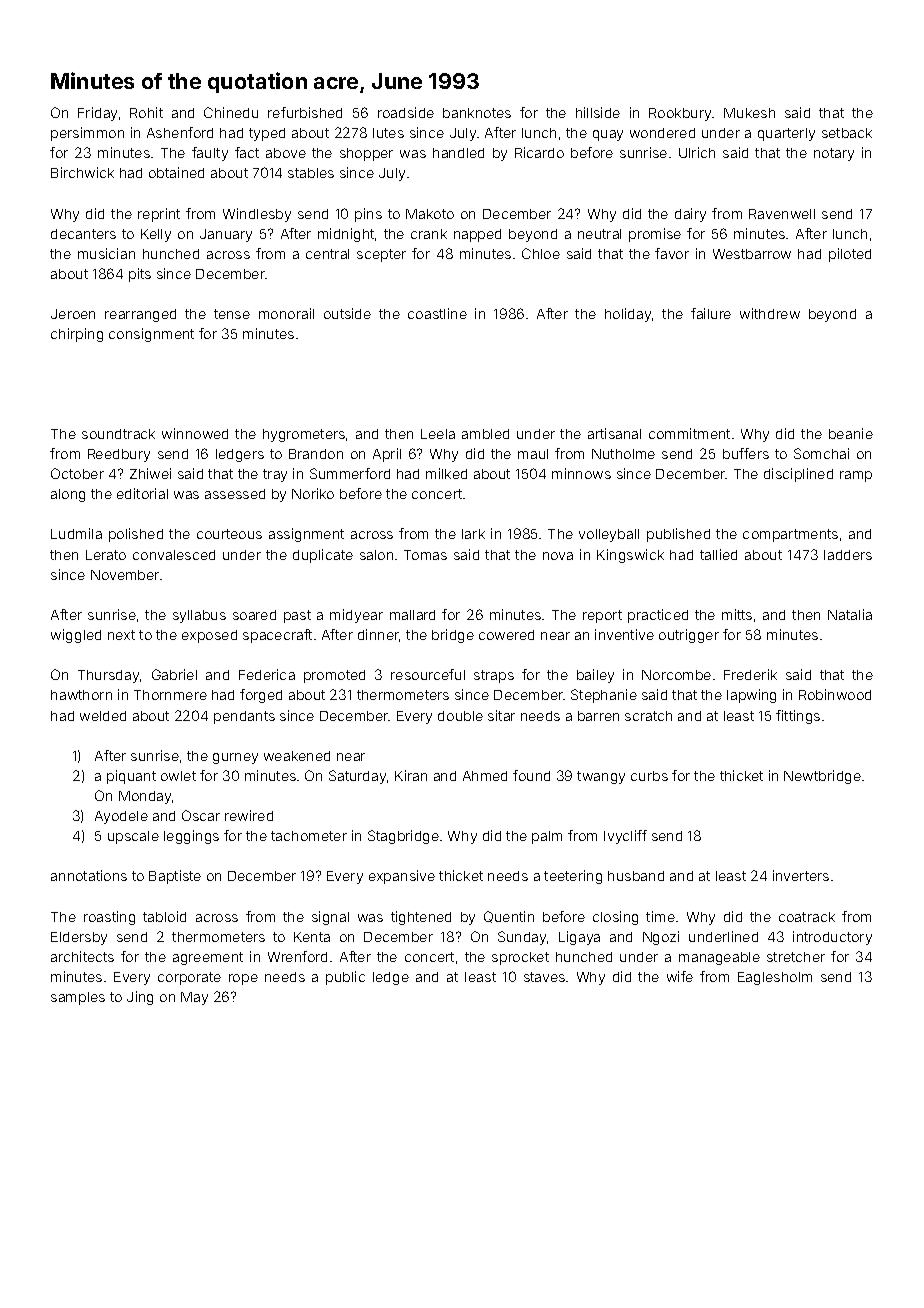  What do you see at coordinates (78, 998) in the image?
I see `samples` at bounding box center [78, 998].
